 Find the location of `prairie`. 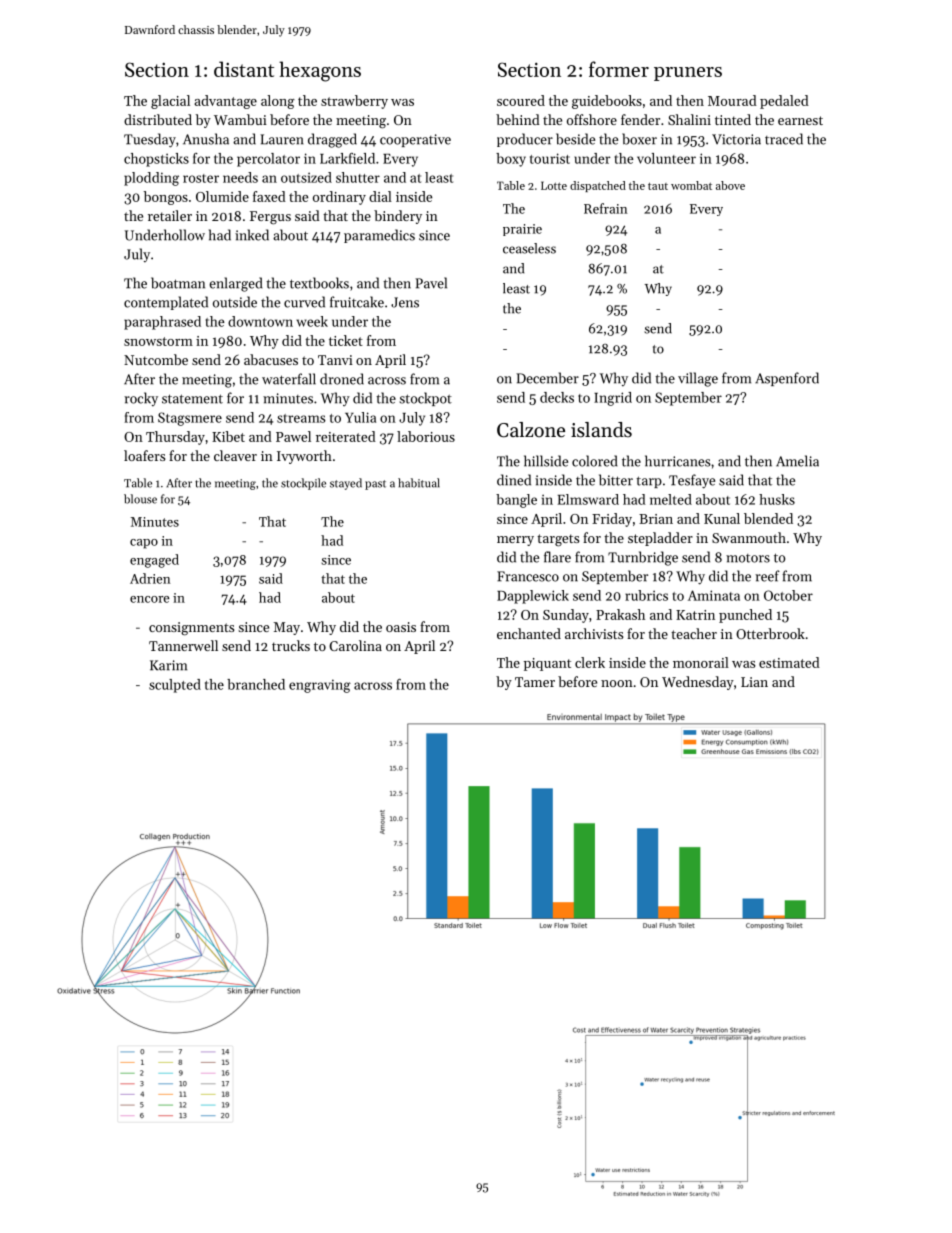

prairie is located at coordinates (522, 230).
